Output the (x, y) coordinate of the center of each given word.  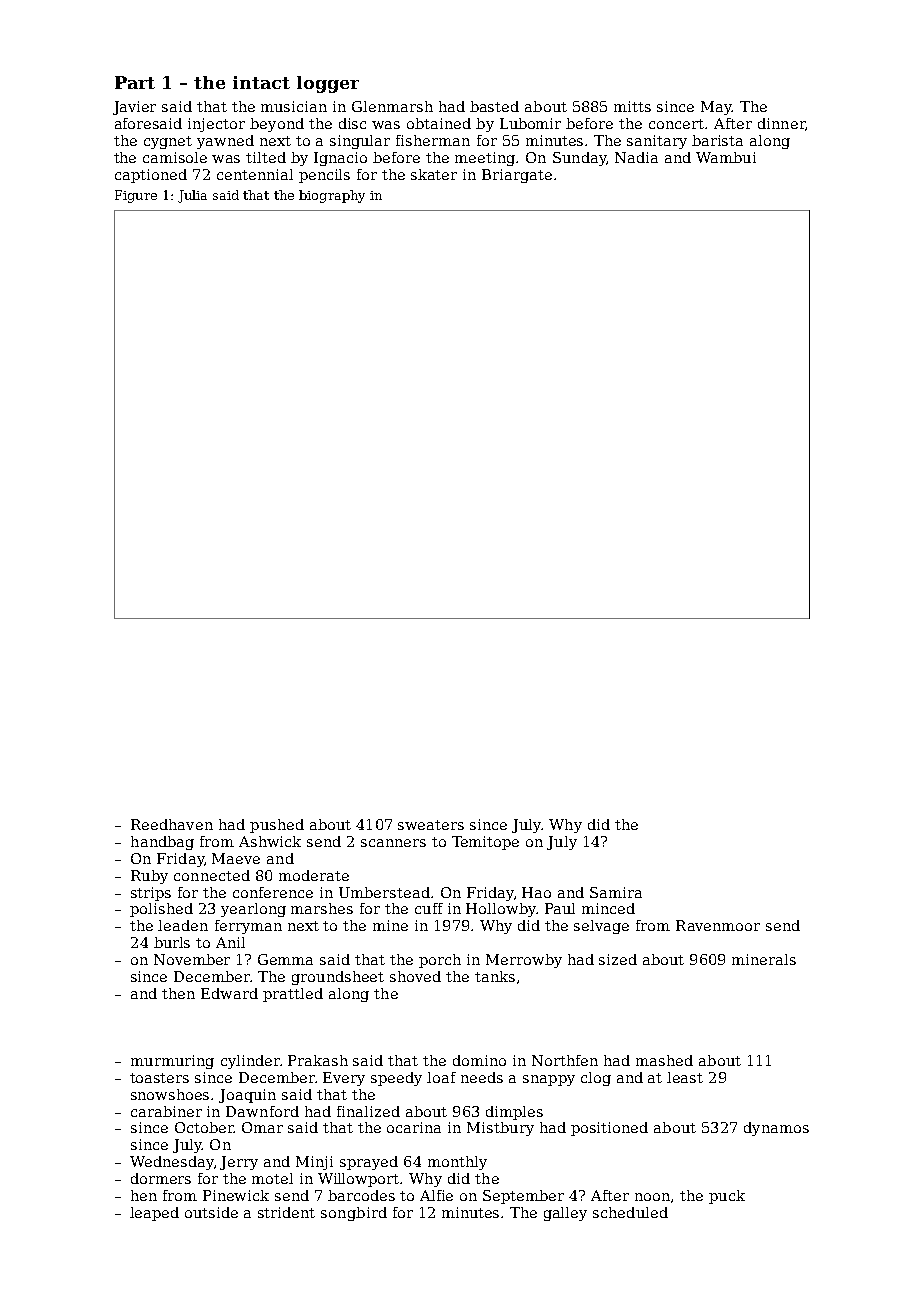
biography (332, 196)
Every (344, 1079)
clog (596, 1079)
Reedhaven (172, 824)
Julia (192, 196)
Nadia (636, 157)
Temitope (485, 843)
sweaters (431, 825)
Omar (262, 1127)
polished (161, 910)
